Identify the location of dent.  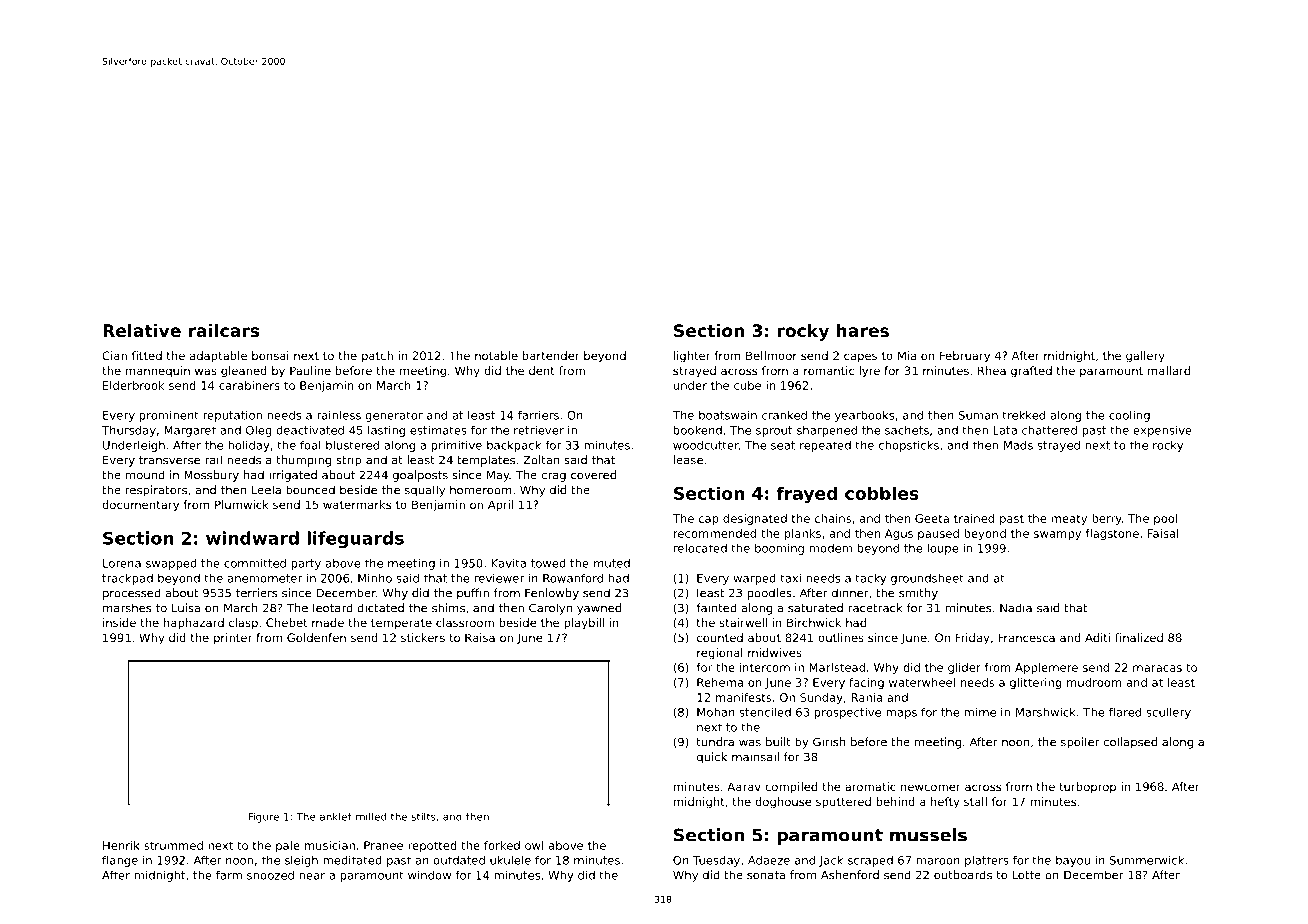
(542, 370).
